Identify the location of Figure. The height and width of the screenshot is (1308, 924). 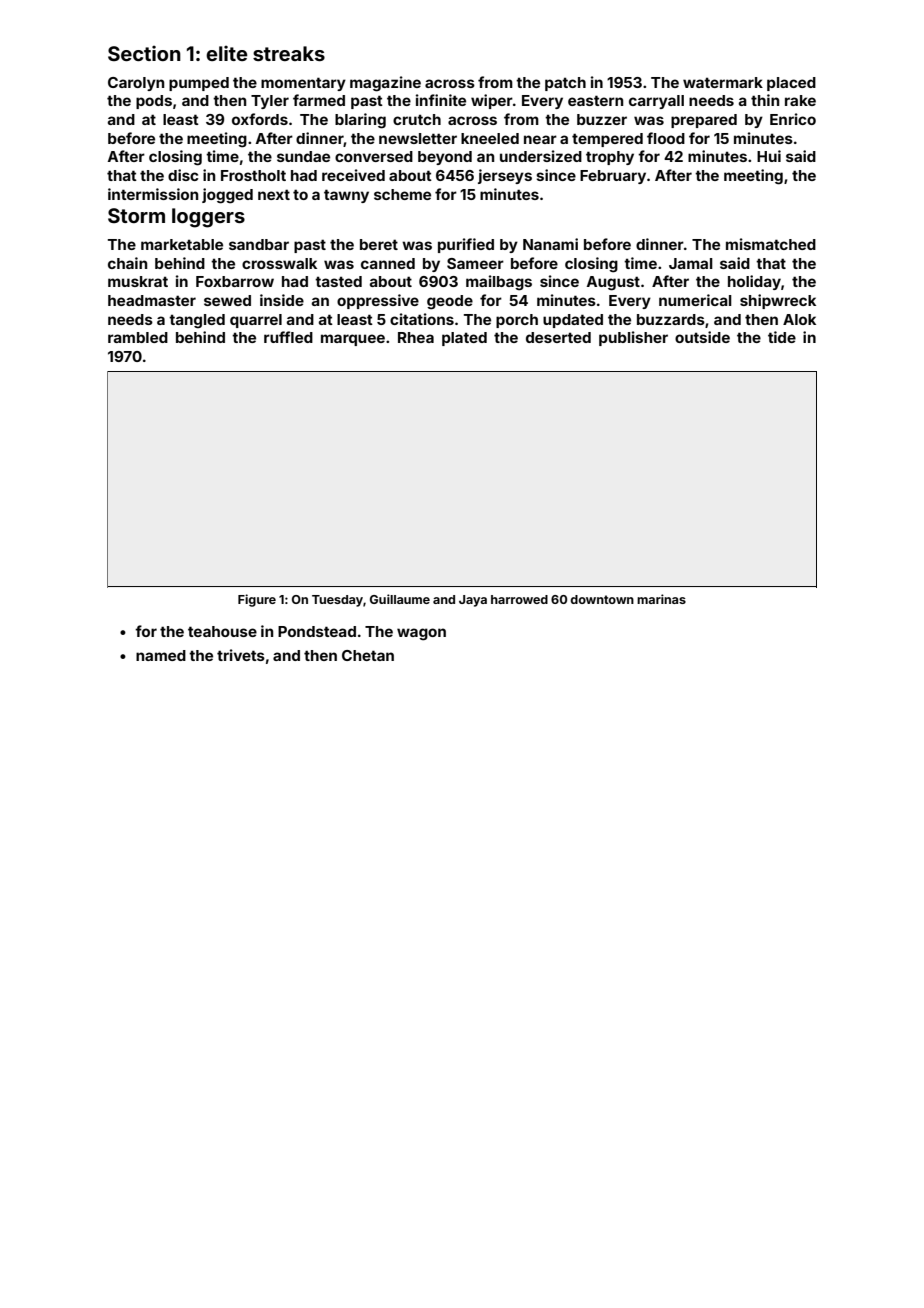
(257, 600).
